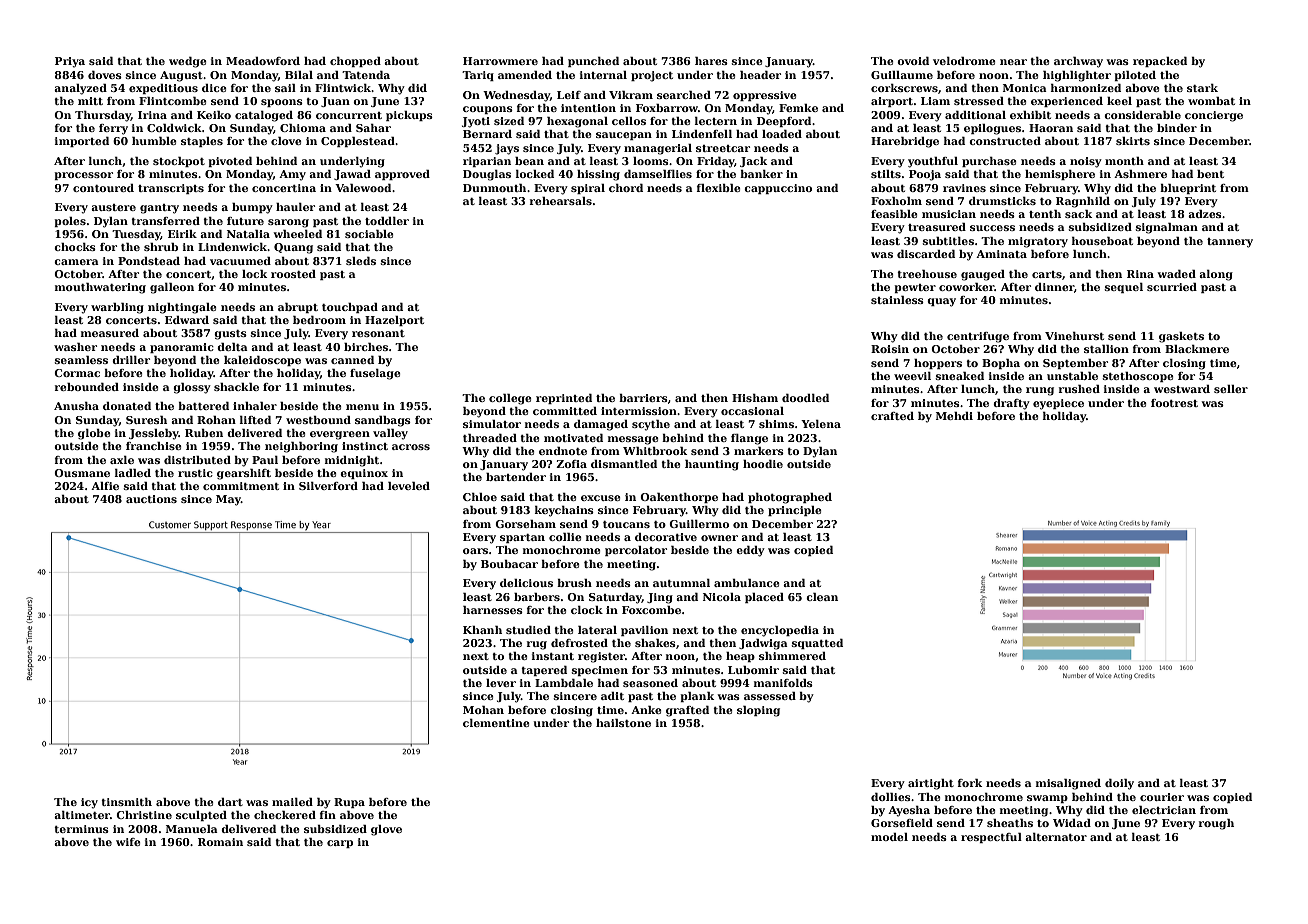 This screenshot has height=924, width=1308. I want to click on terminus, so click(81, 829).
